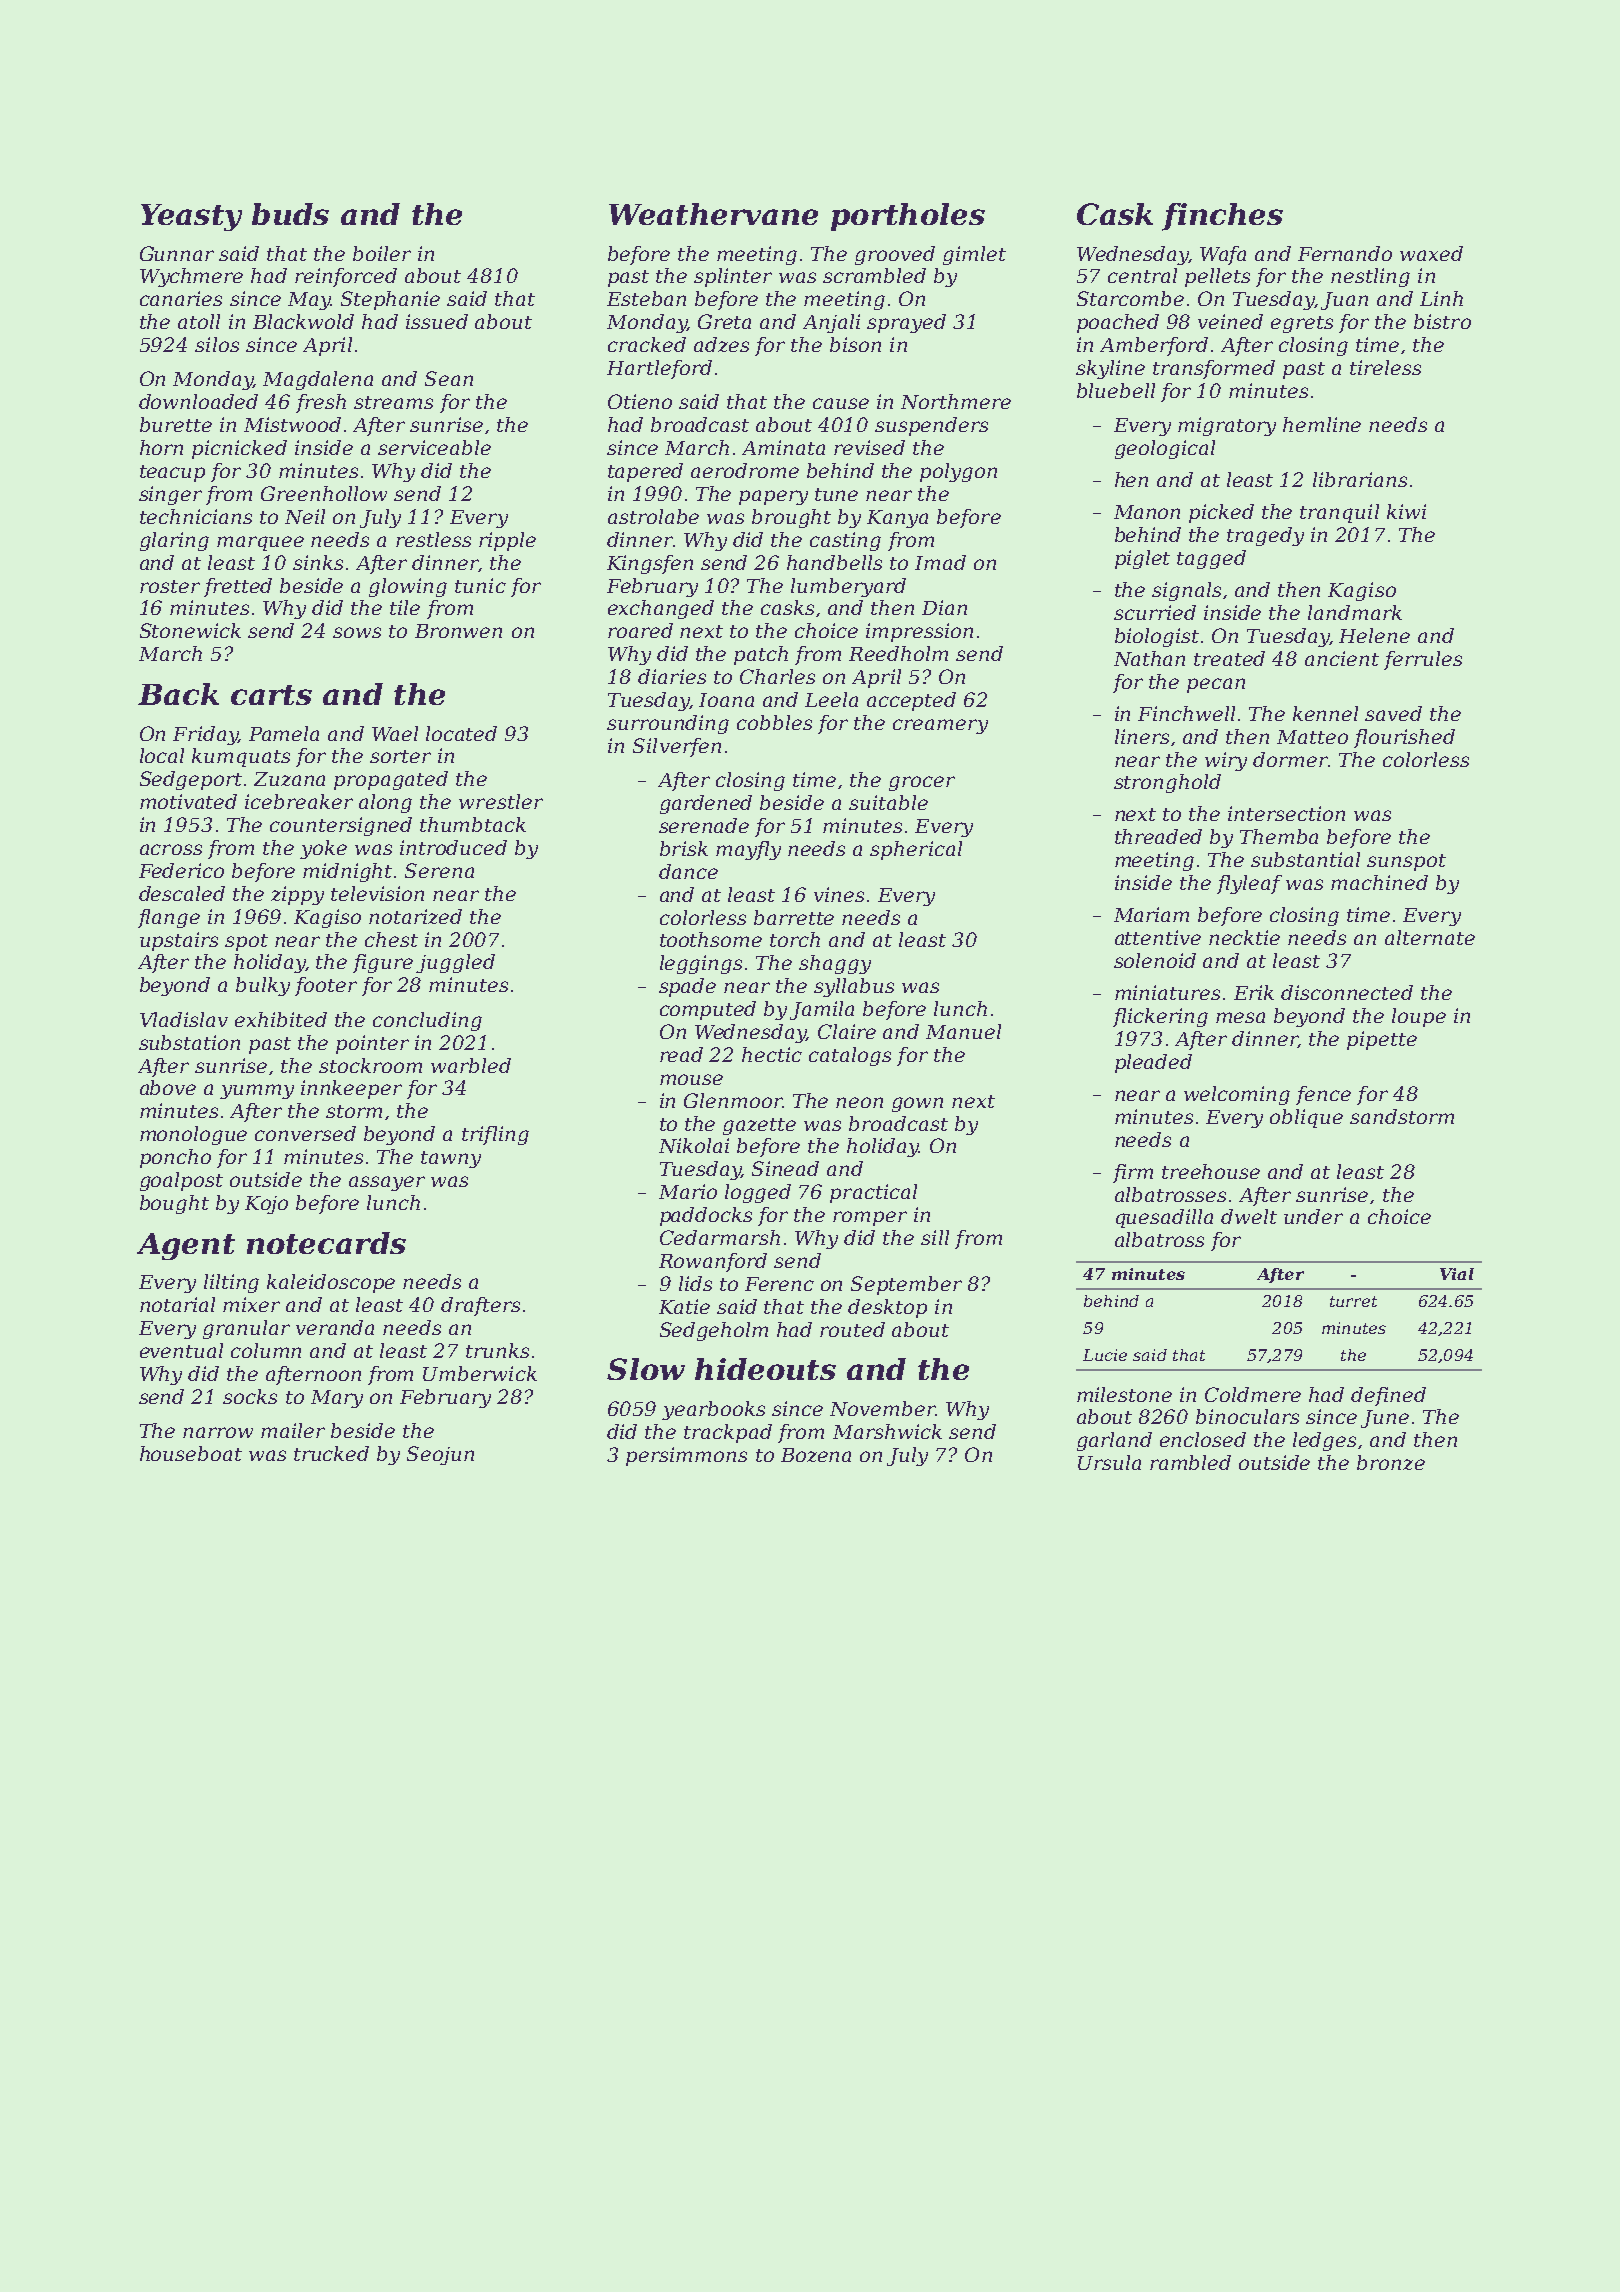 The width and height of the image is (1620, 2292). I want to click on buds, so click(290, 214).
